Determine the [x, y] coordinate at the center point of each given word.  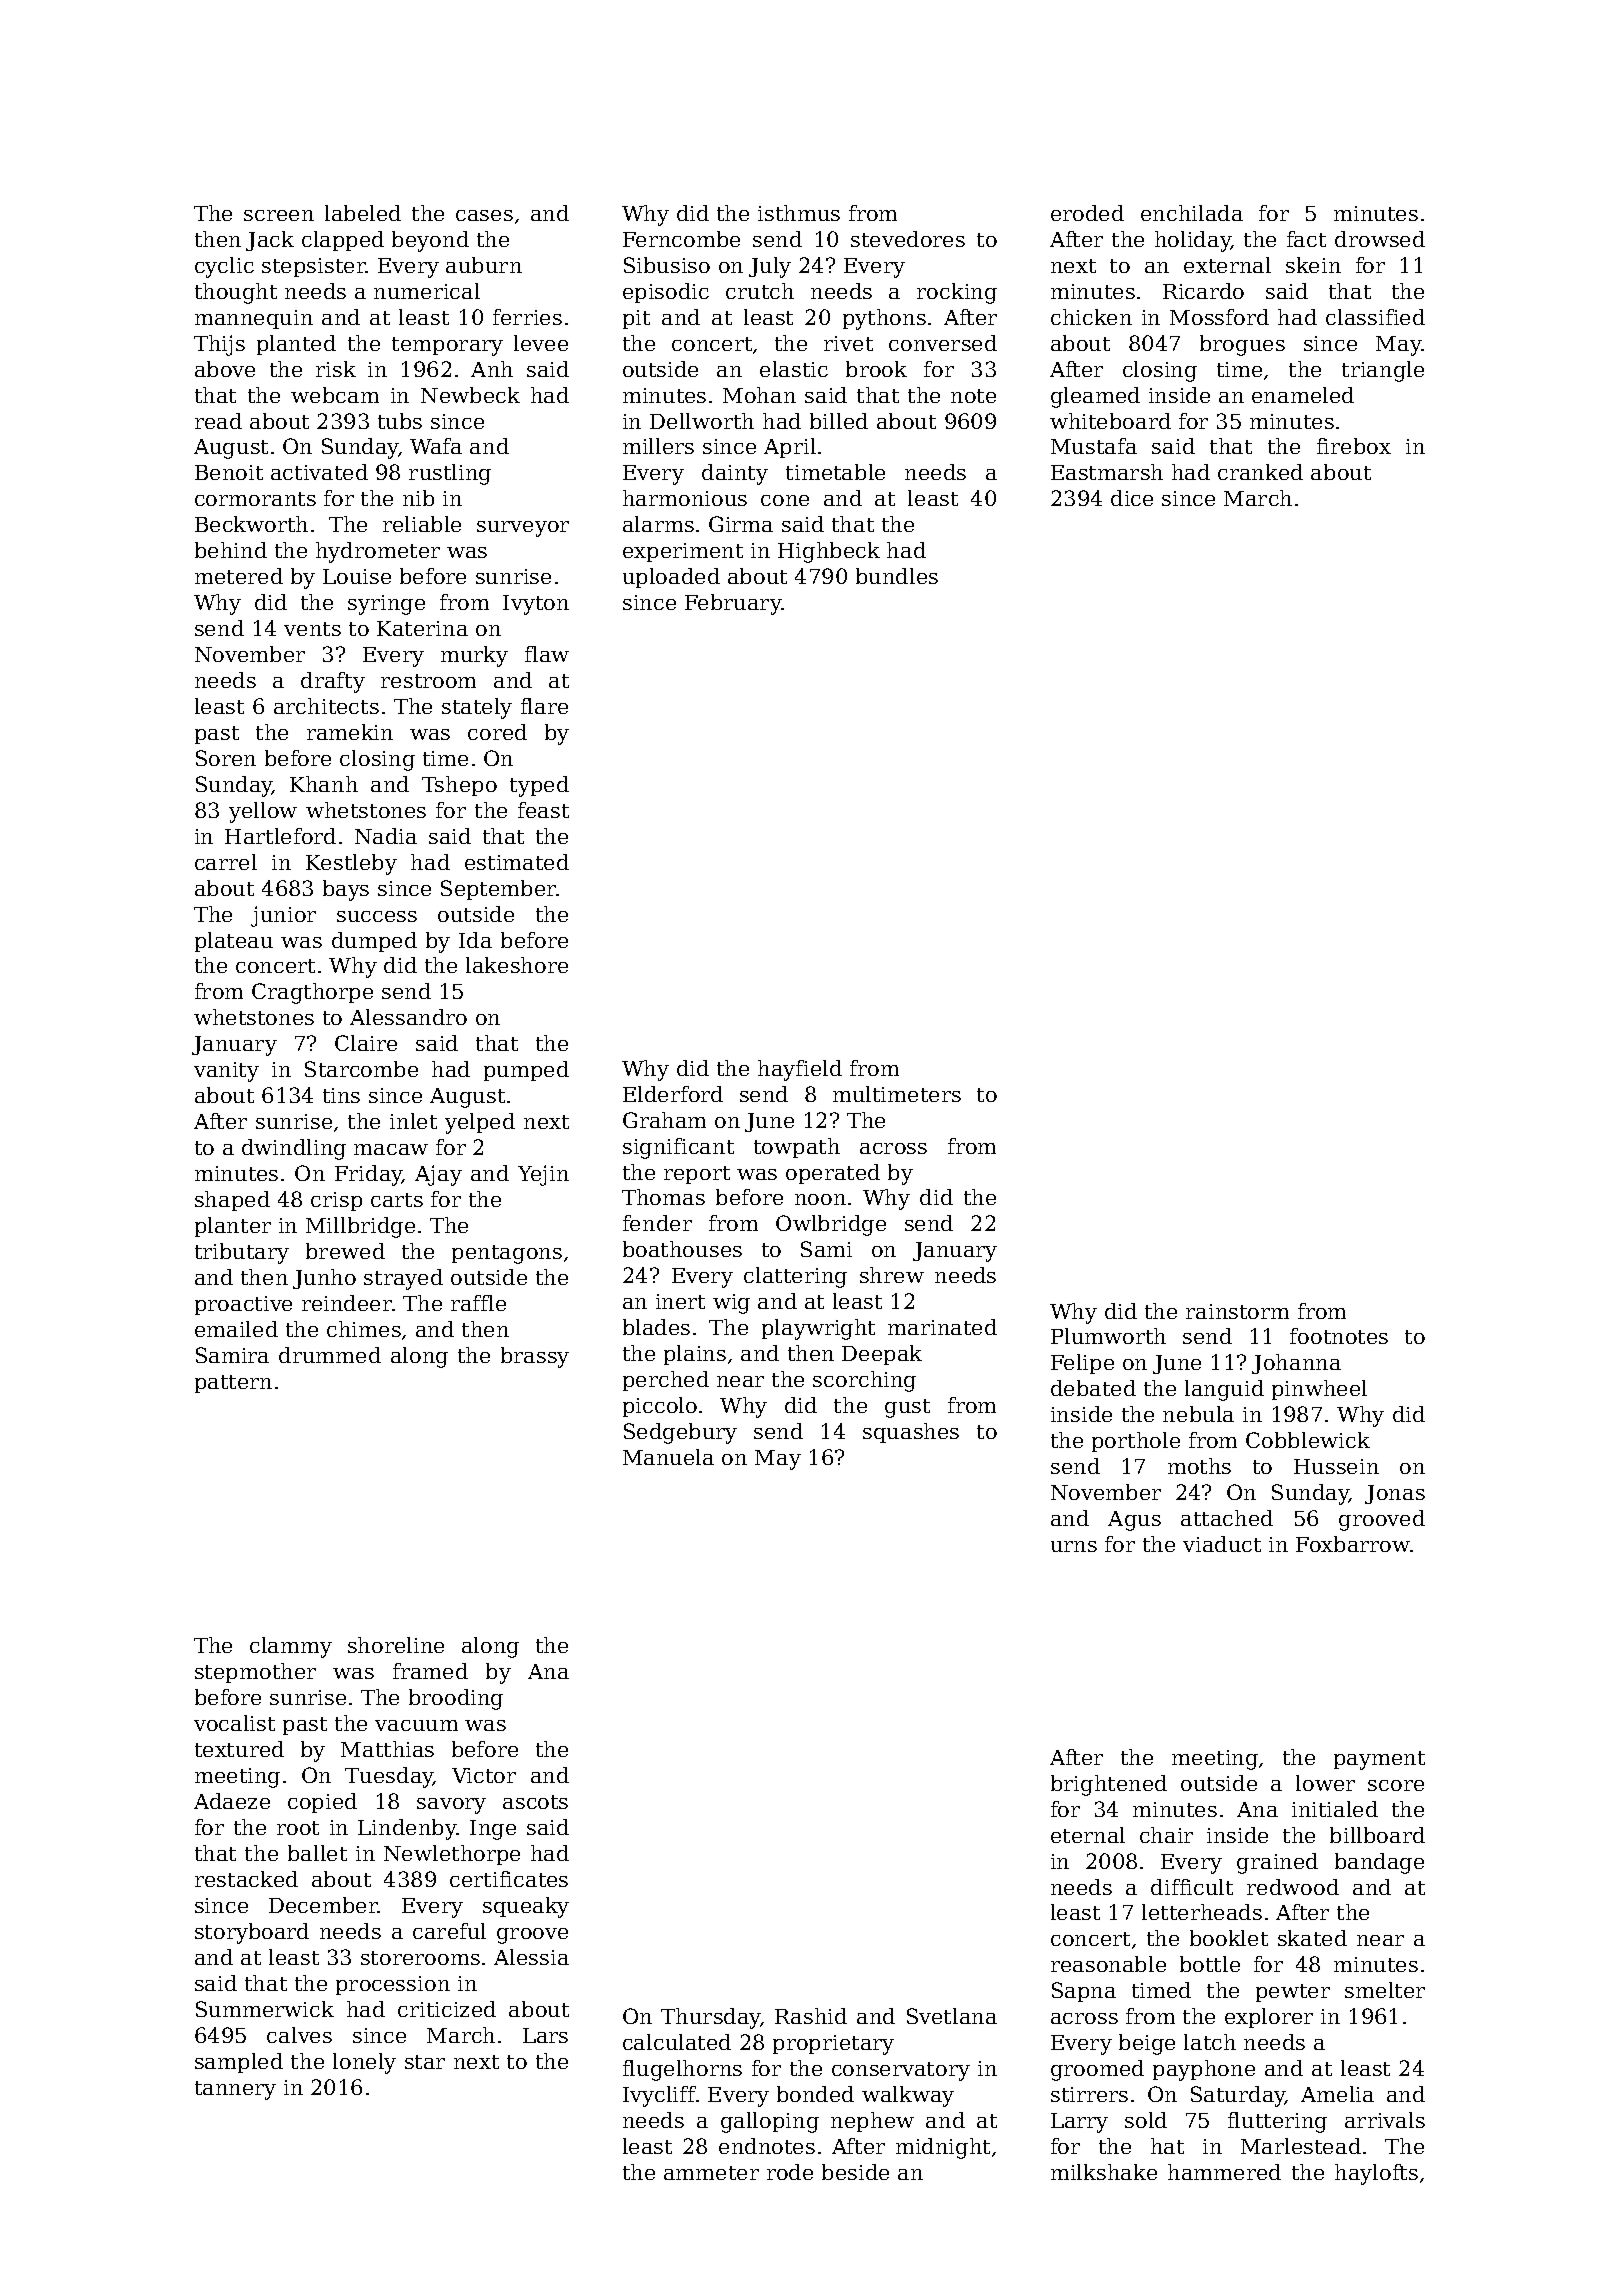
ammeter [711, 2173]
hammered [1224, 2172]
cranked [1260, 472]
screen [279, 215]
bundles [897, 576]
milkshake [1104, 2172]
